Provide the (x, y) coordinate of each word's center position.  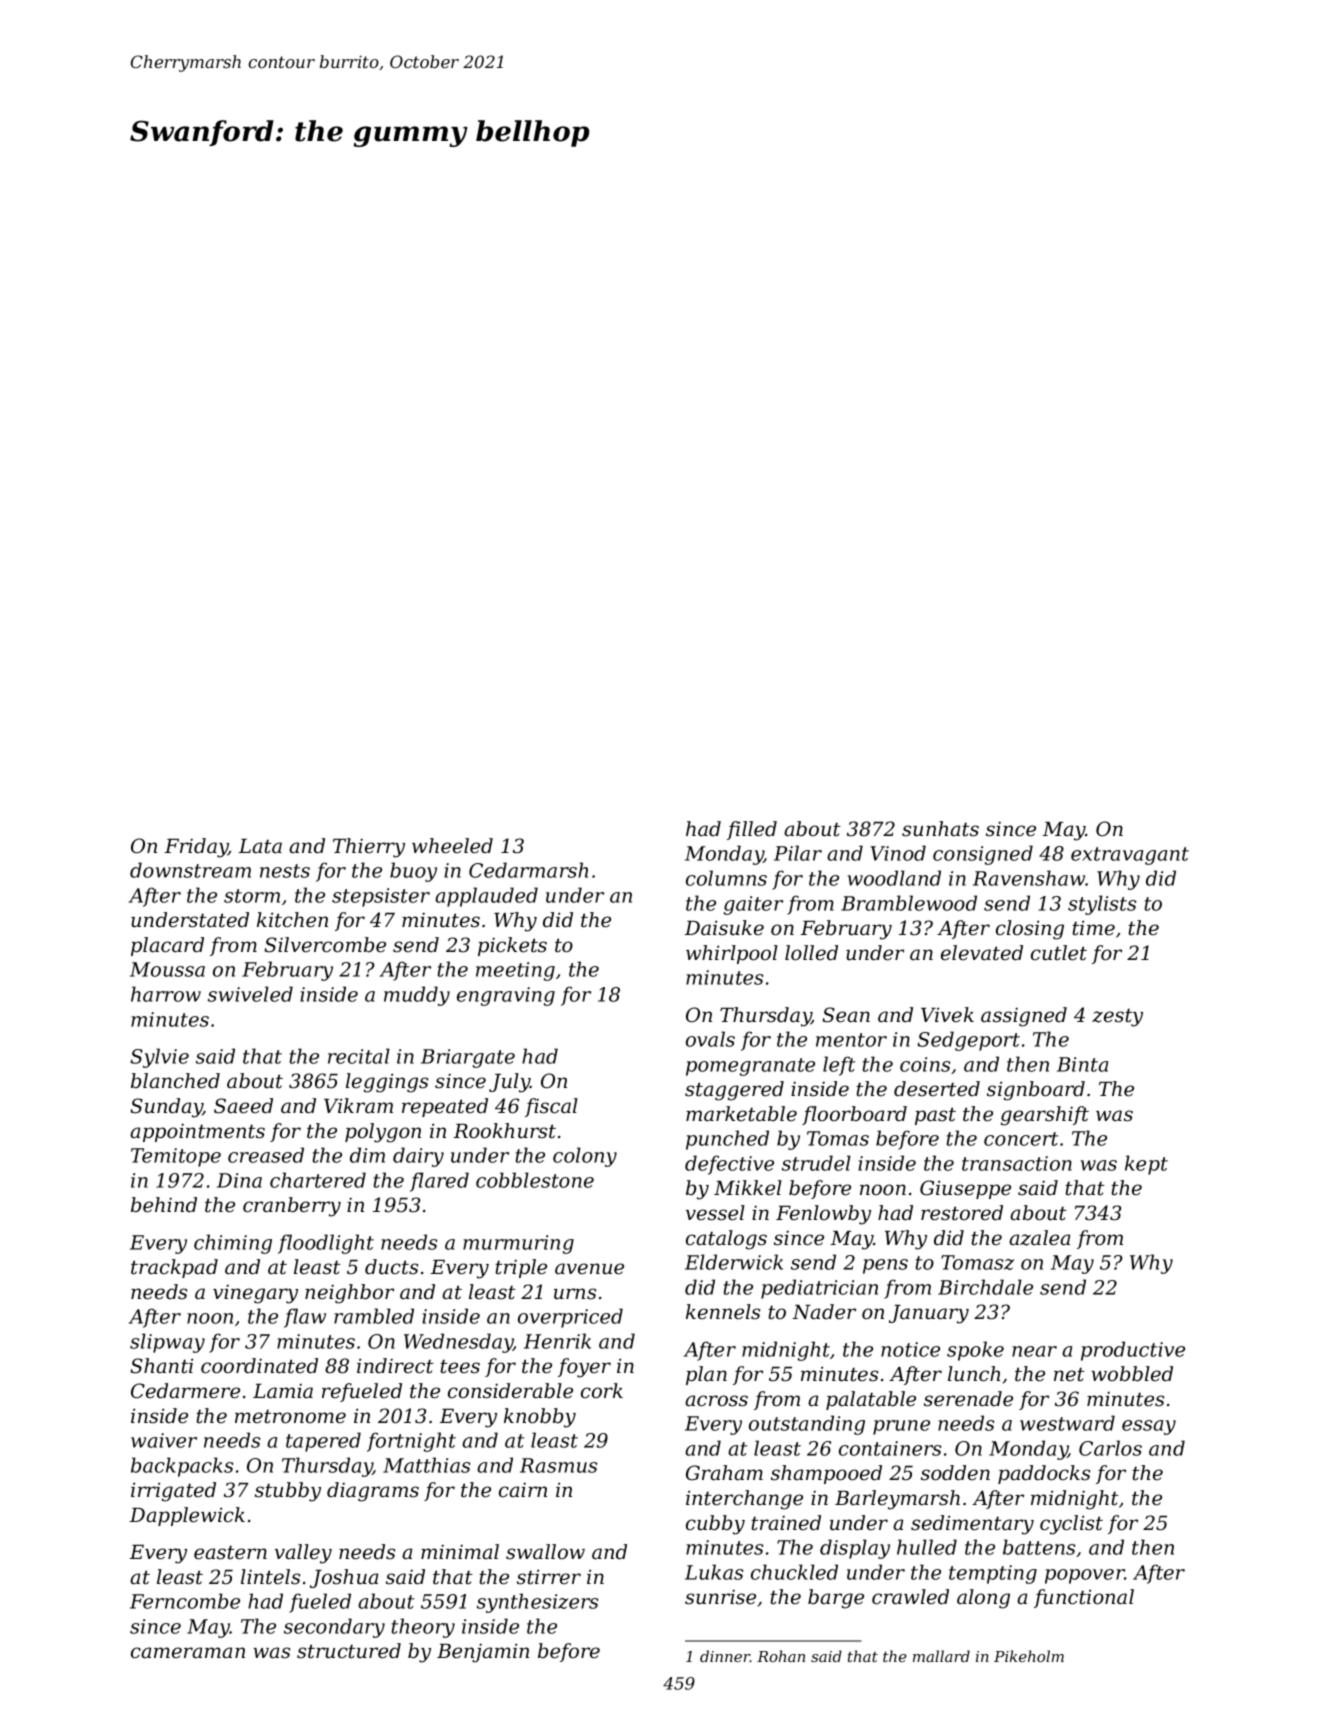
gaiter (753, 905)
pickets (512, 946)
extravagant (1130, 856)
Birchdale (985, 1287)
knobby (540, 1418)
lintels (270, 1577)
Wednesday (458, 1343)
